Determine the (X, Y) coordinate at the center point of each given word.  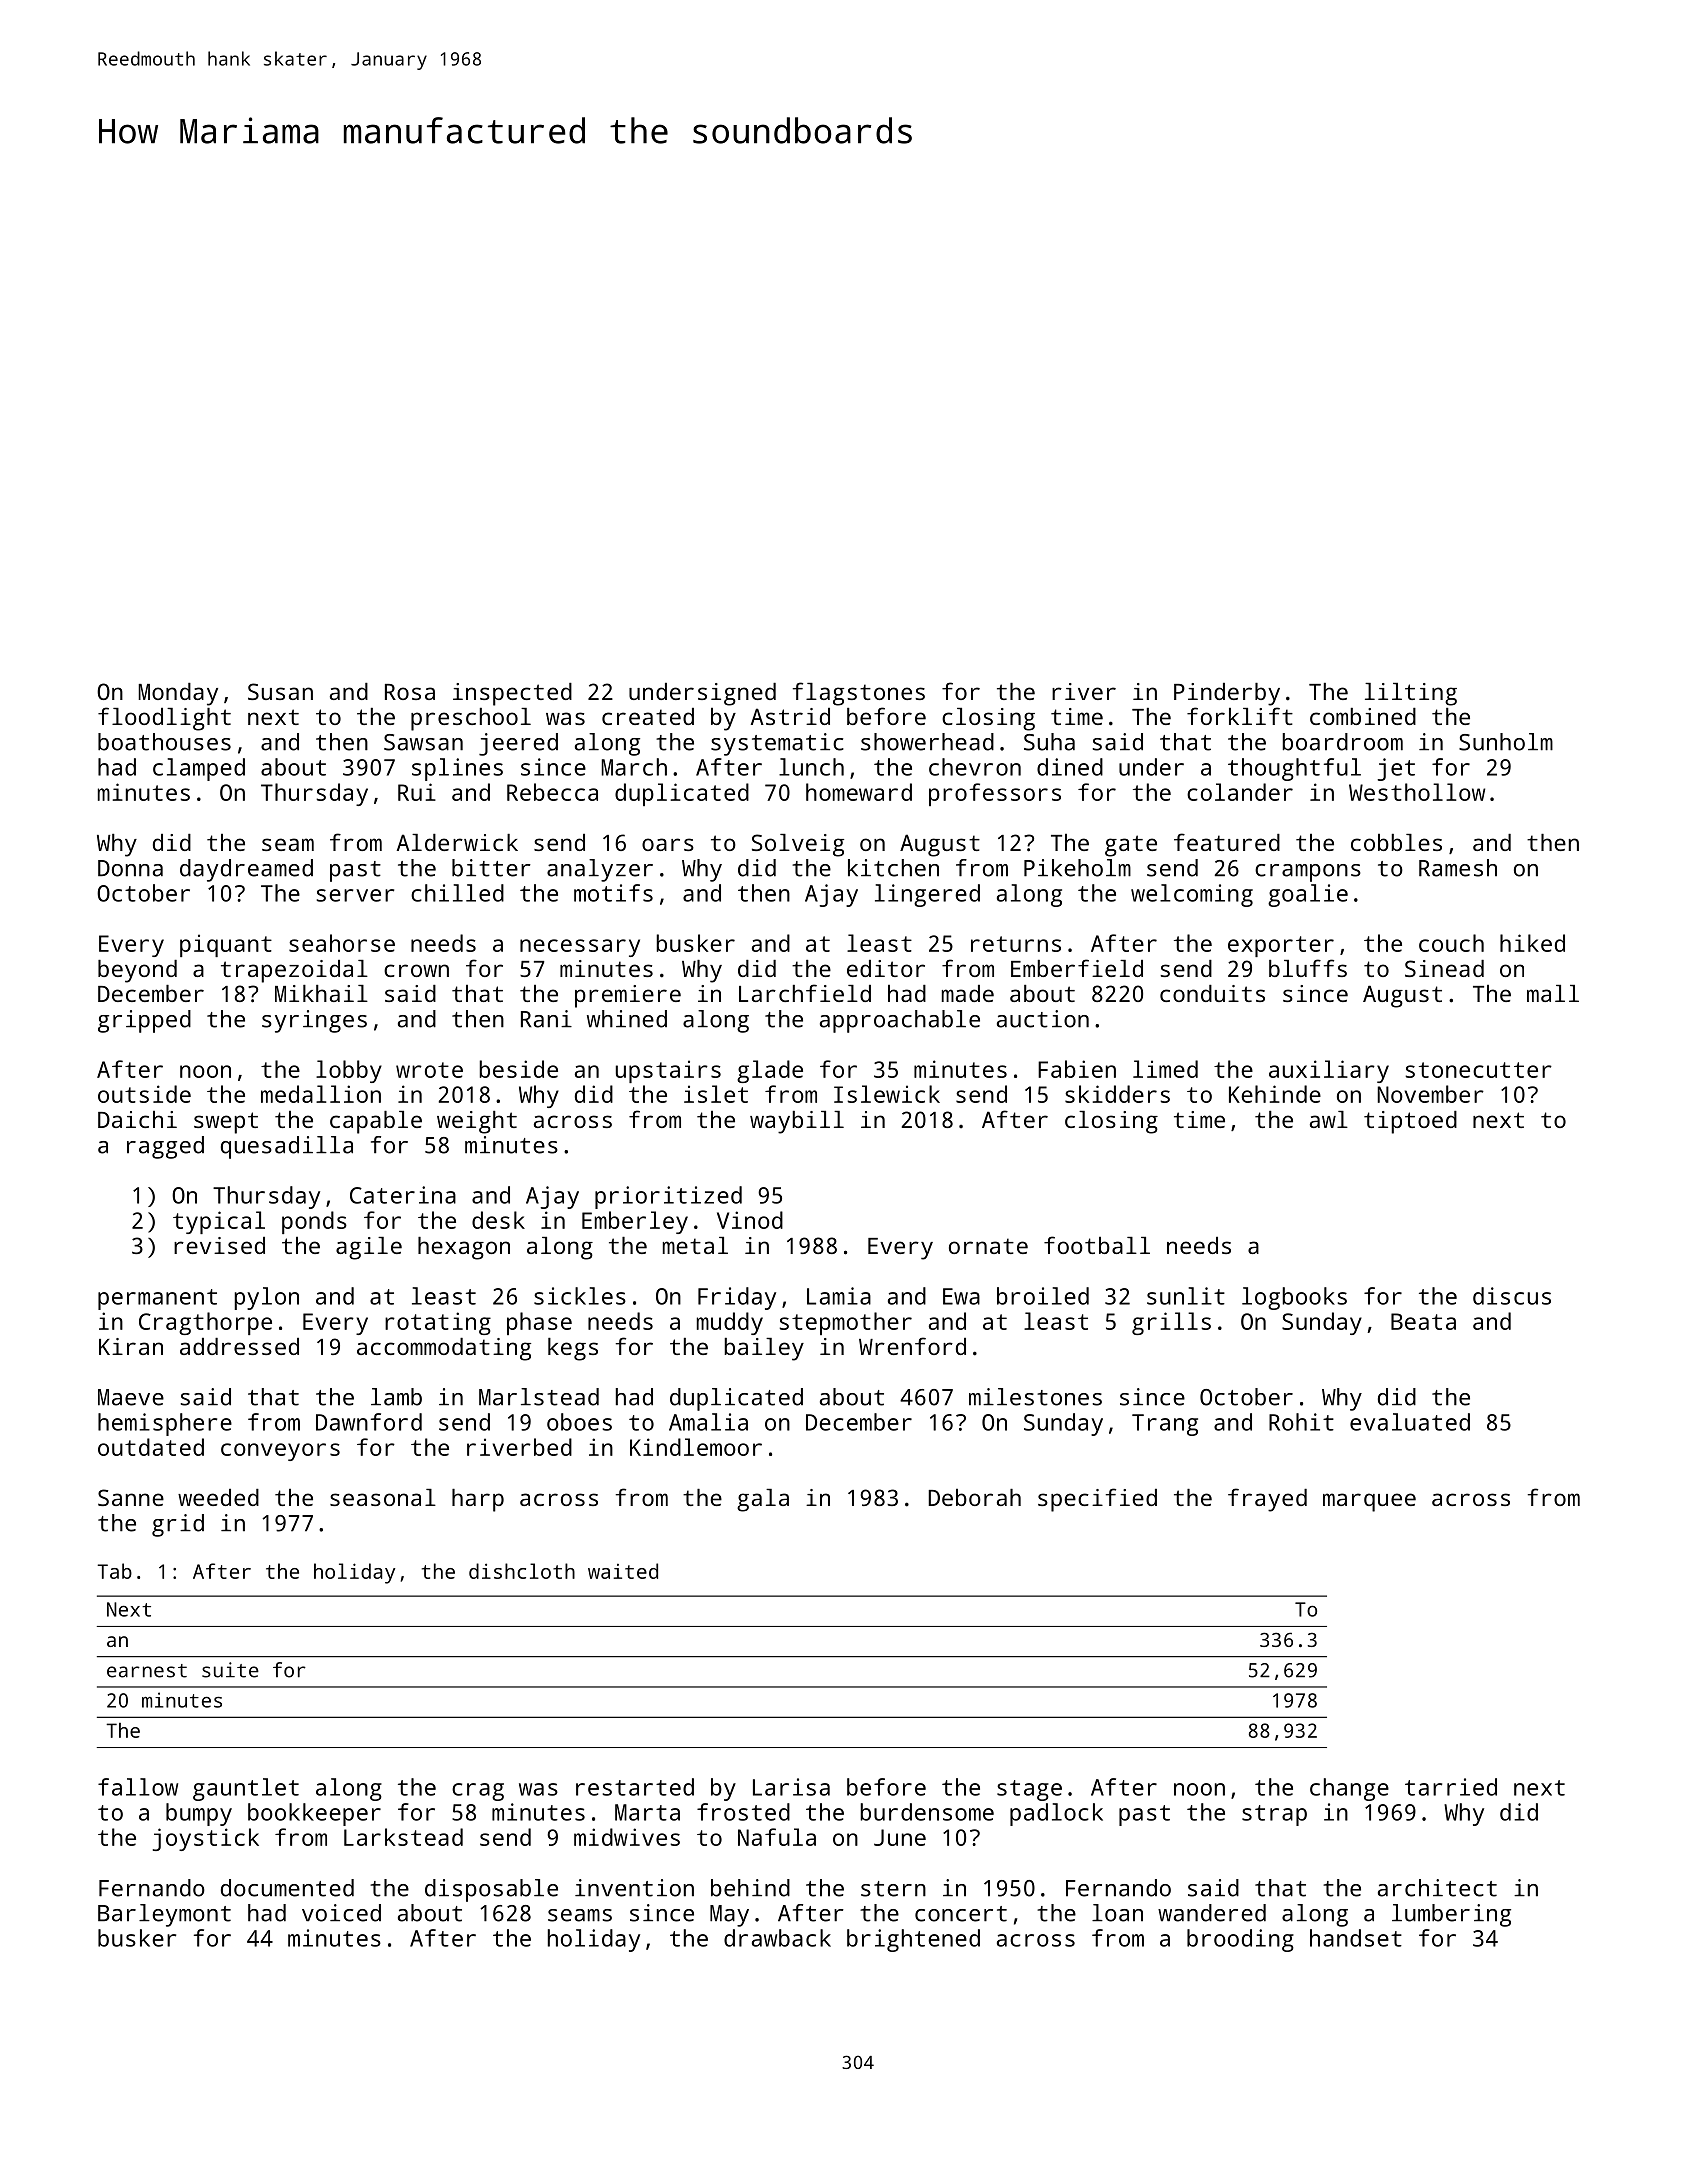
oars (668, 844)
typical (219, 1222)
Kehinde (1275, 1094)
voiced (341, 1913)
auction (1043, 1019)
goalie (1308, 895)
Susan (280, 691)
